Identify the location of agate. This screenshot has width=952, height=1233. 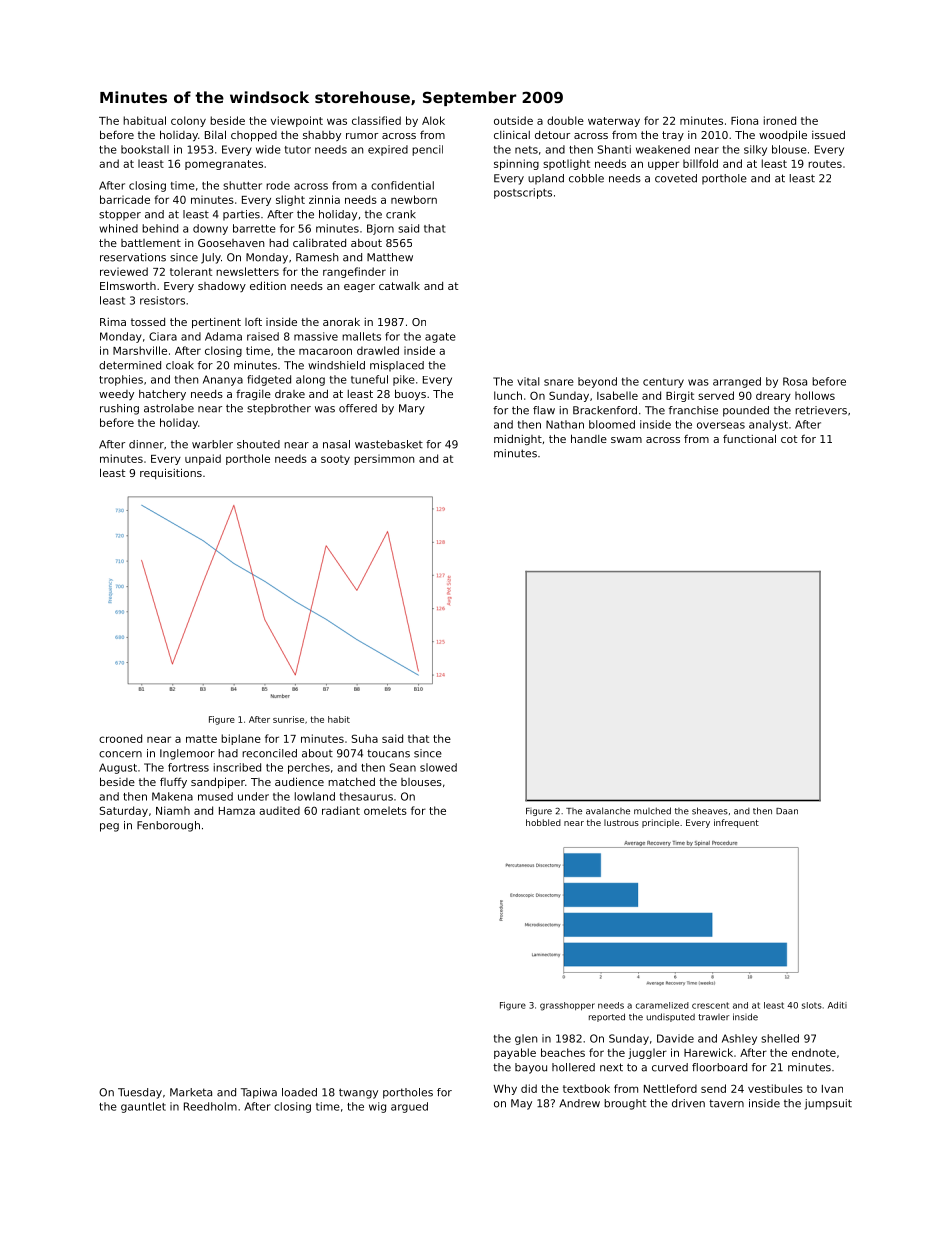
(440, 338).
